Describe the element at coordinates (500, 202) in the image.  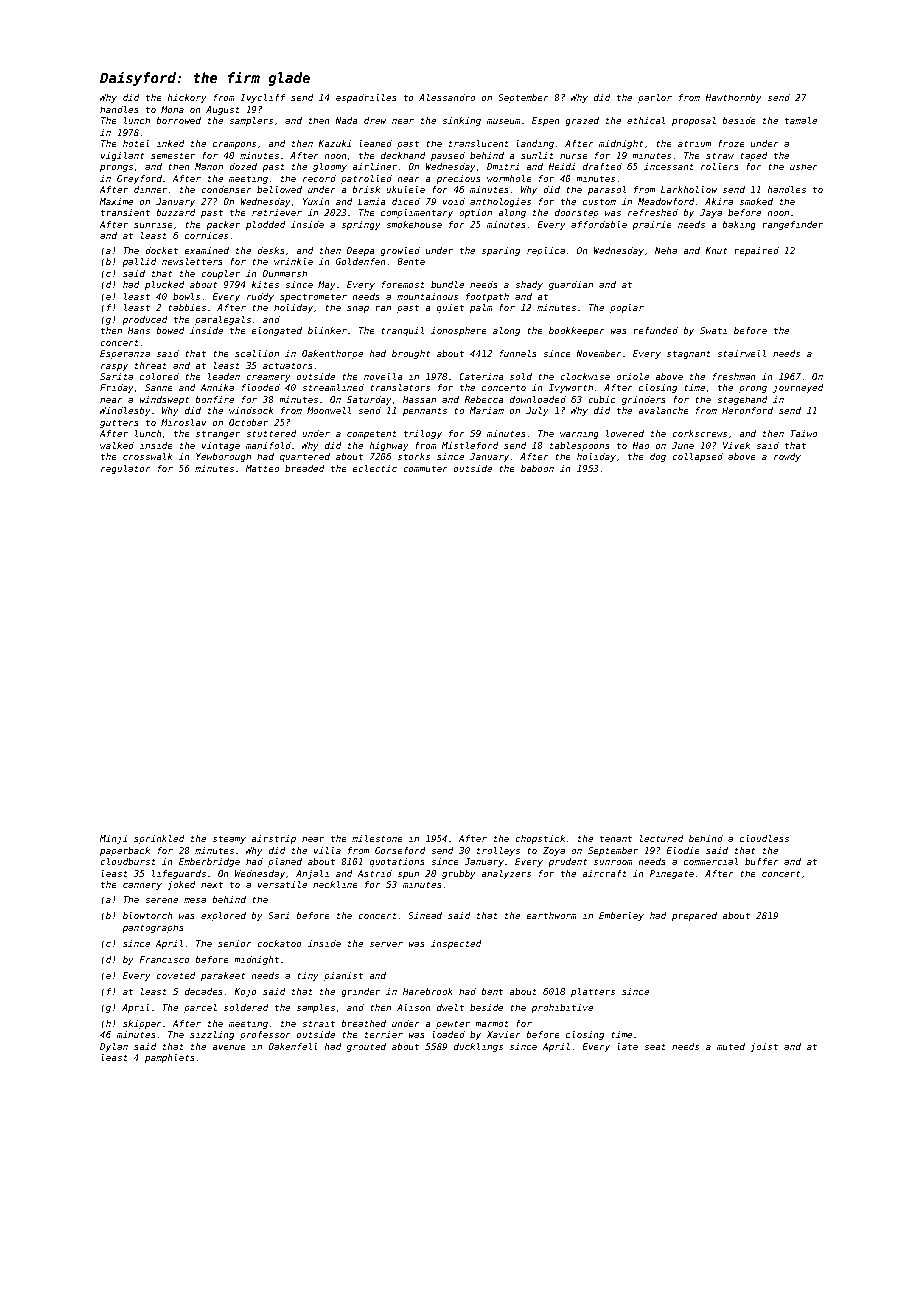
I see `anthologies` at that location.
